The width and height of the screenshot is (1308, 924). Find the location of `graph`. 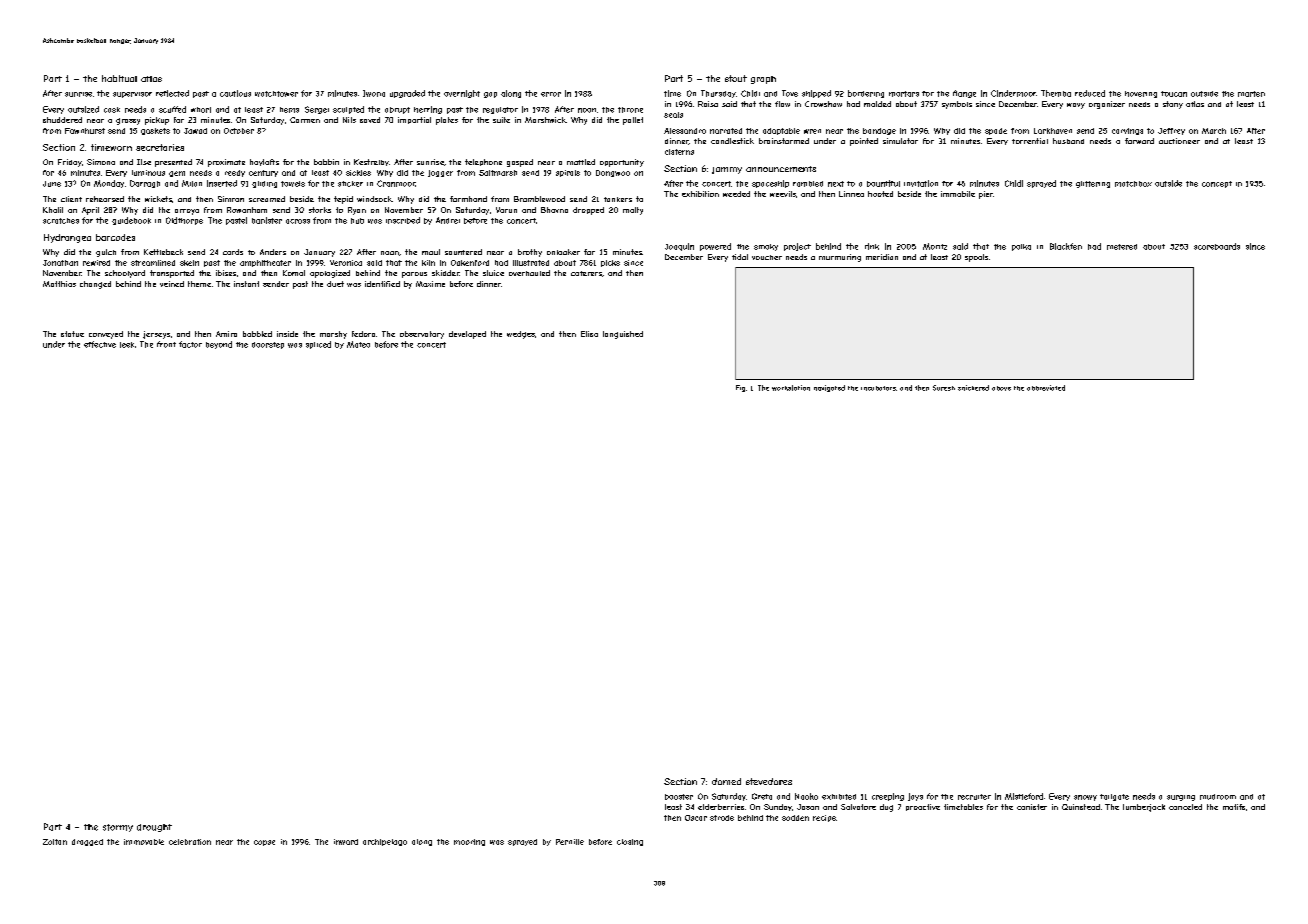

graph is located at coordinates (763, 80).
